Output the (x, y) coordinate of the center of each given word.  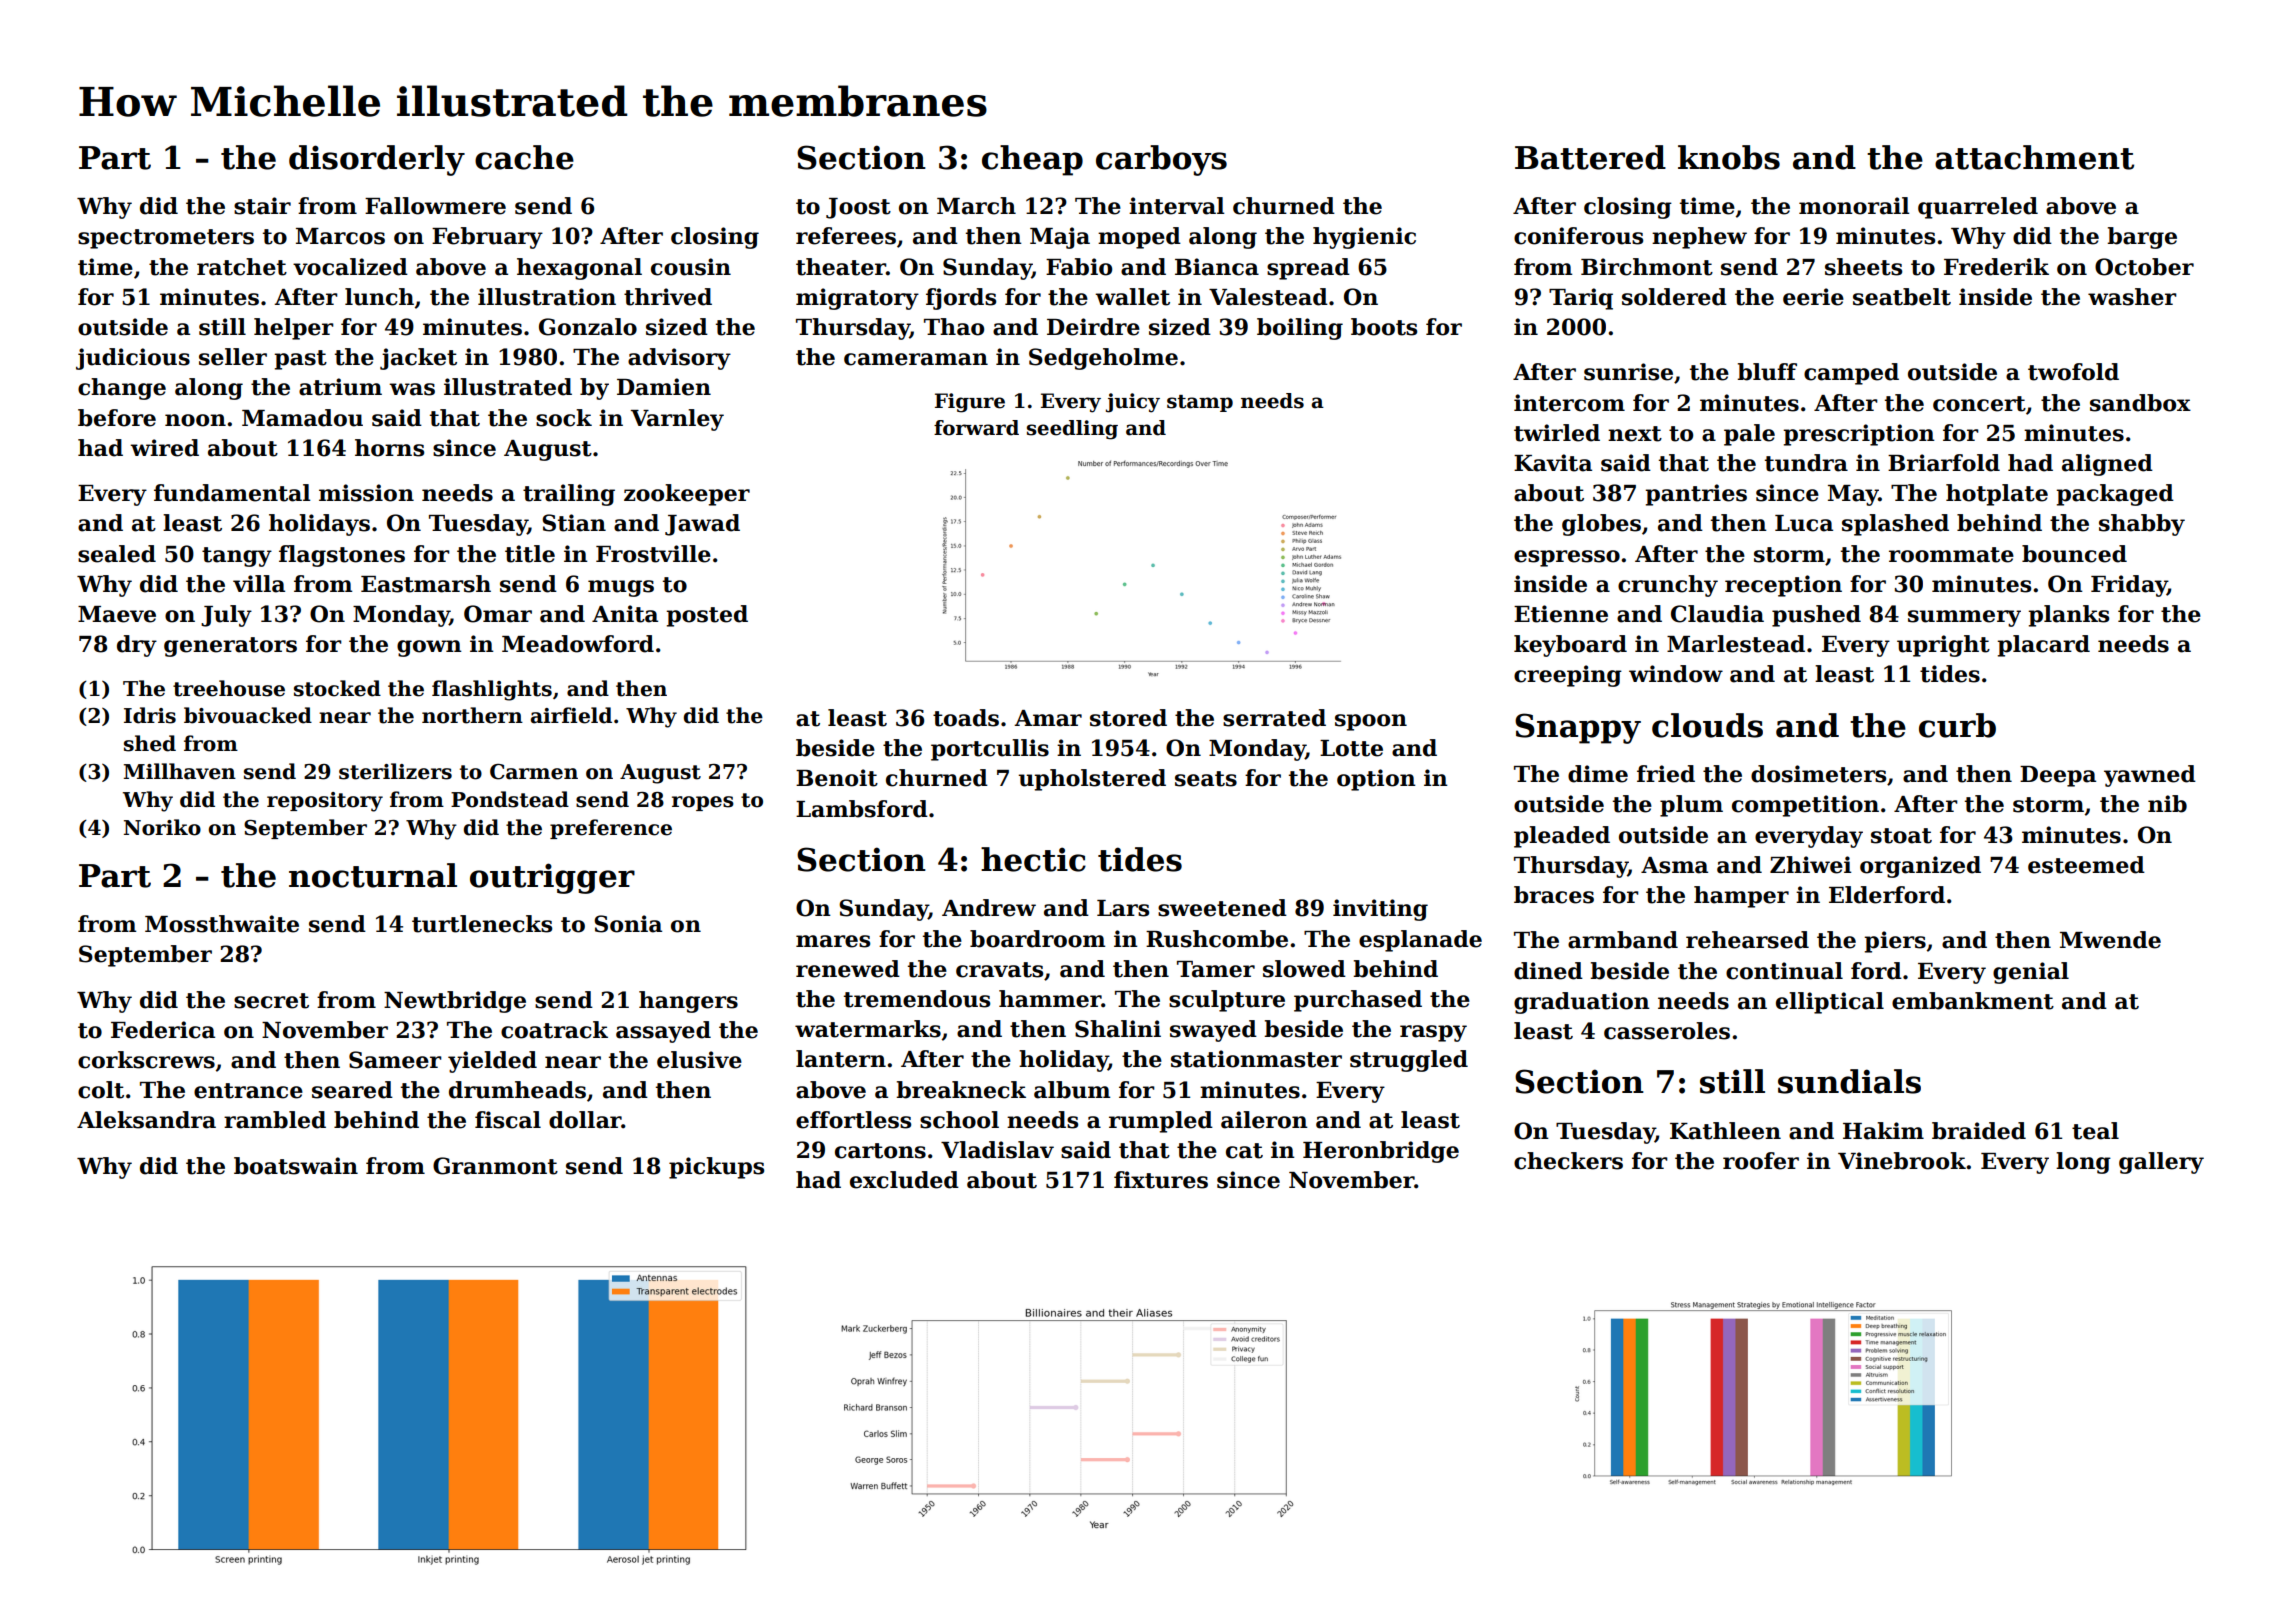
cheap (1032, 160)
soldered (1674, 297)
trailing (569, 495)
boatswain (296, 1166)
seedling (1072, 430)
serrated (1274, 718)
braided (1979, 1131)
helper (294, 329)
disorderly (377, 160)
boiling (1300, 329)
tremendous (917, 999)
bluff (1767, 372)
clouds (1707, 725)
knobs (1729, 157)
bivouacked (248, 715)
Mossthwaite (222, 924)
